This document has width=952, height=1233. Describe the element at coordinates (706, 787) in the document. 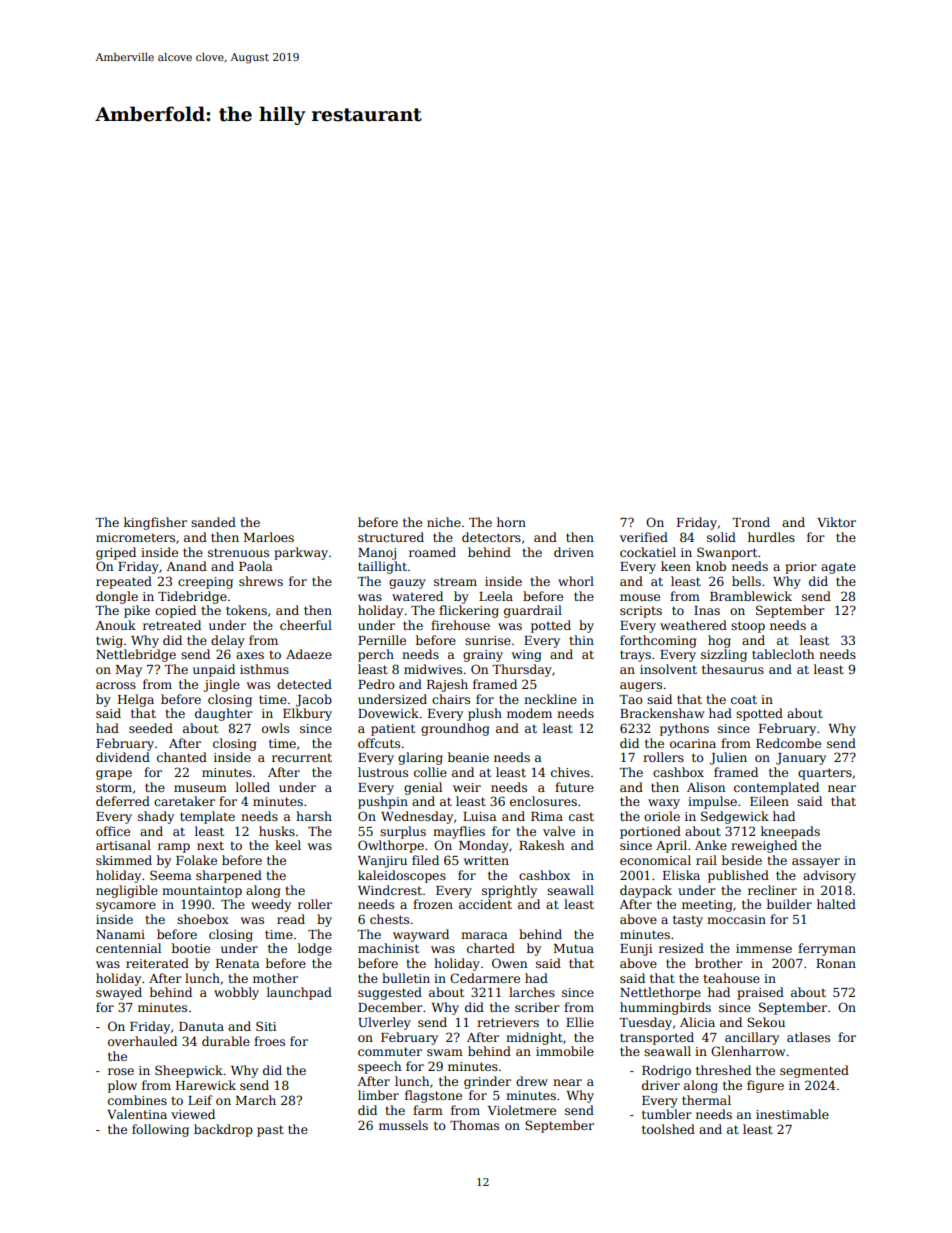

I see `Alison` at that location.
